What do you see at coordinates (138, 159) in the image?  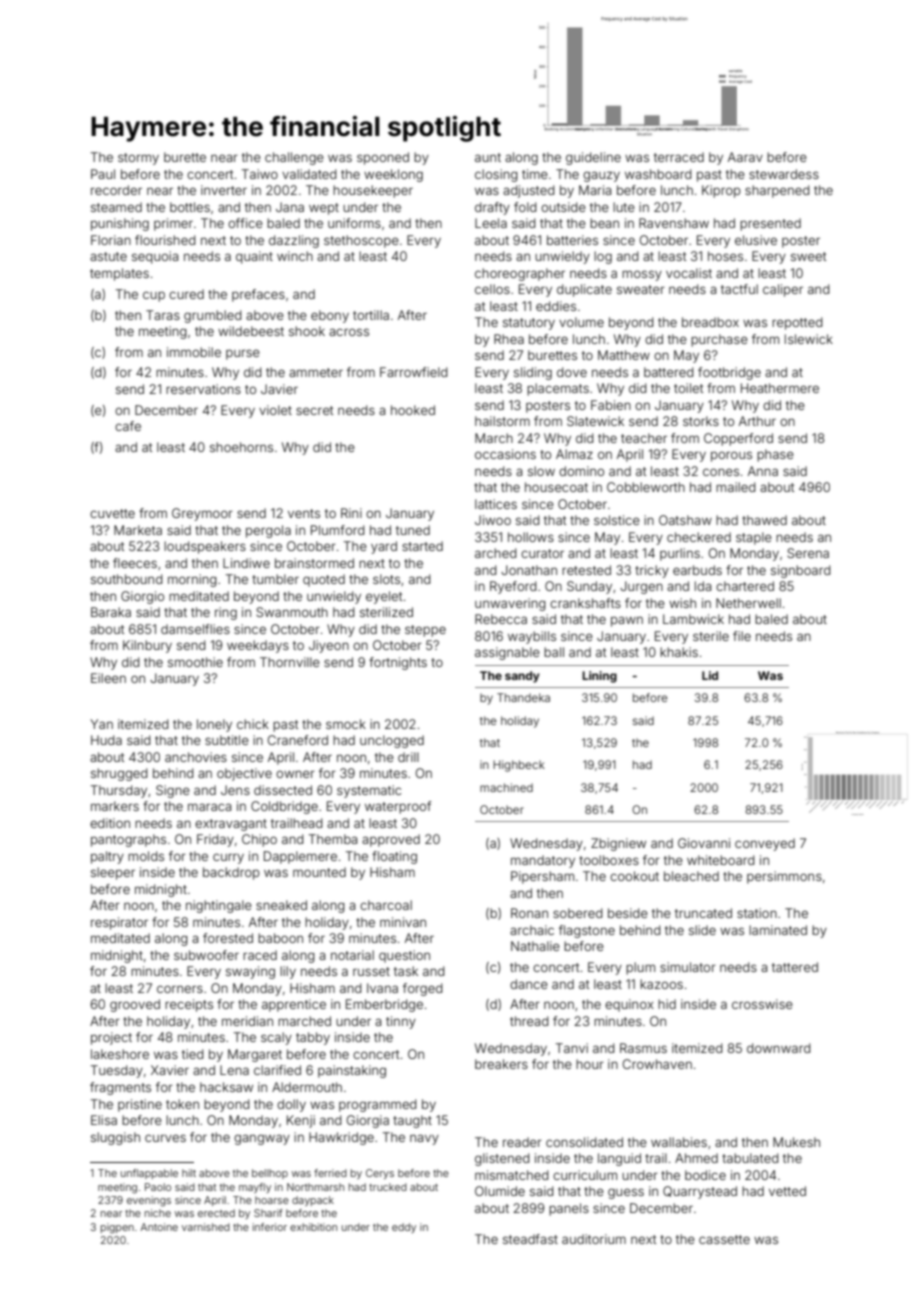 I see `stormy` at bounding box center [138, 159].
